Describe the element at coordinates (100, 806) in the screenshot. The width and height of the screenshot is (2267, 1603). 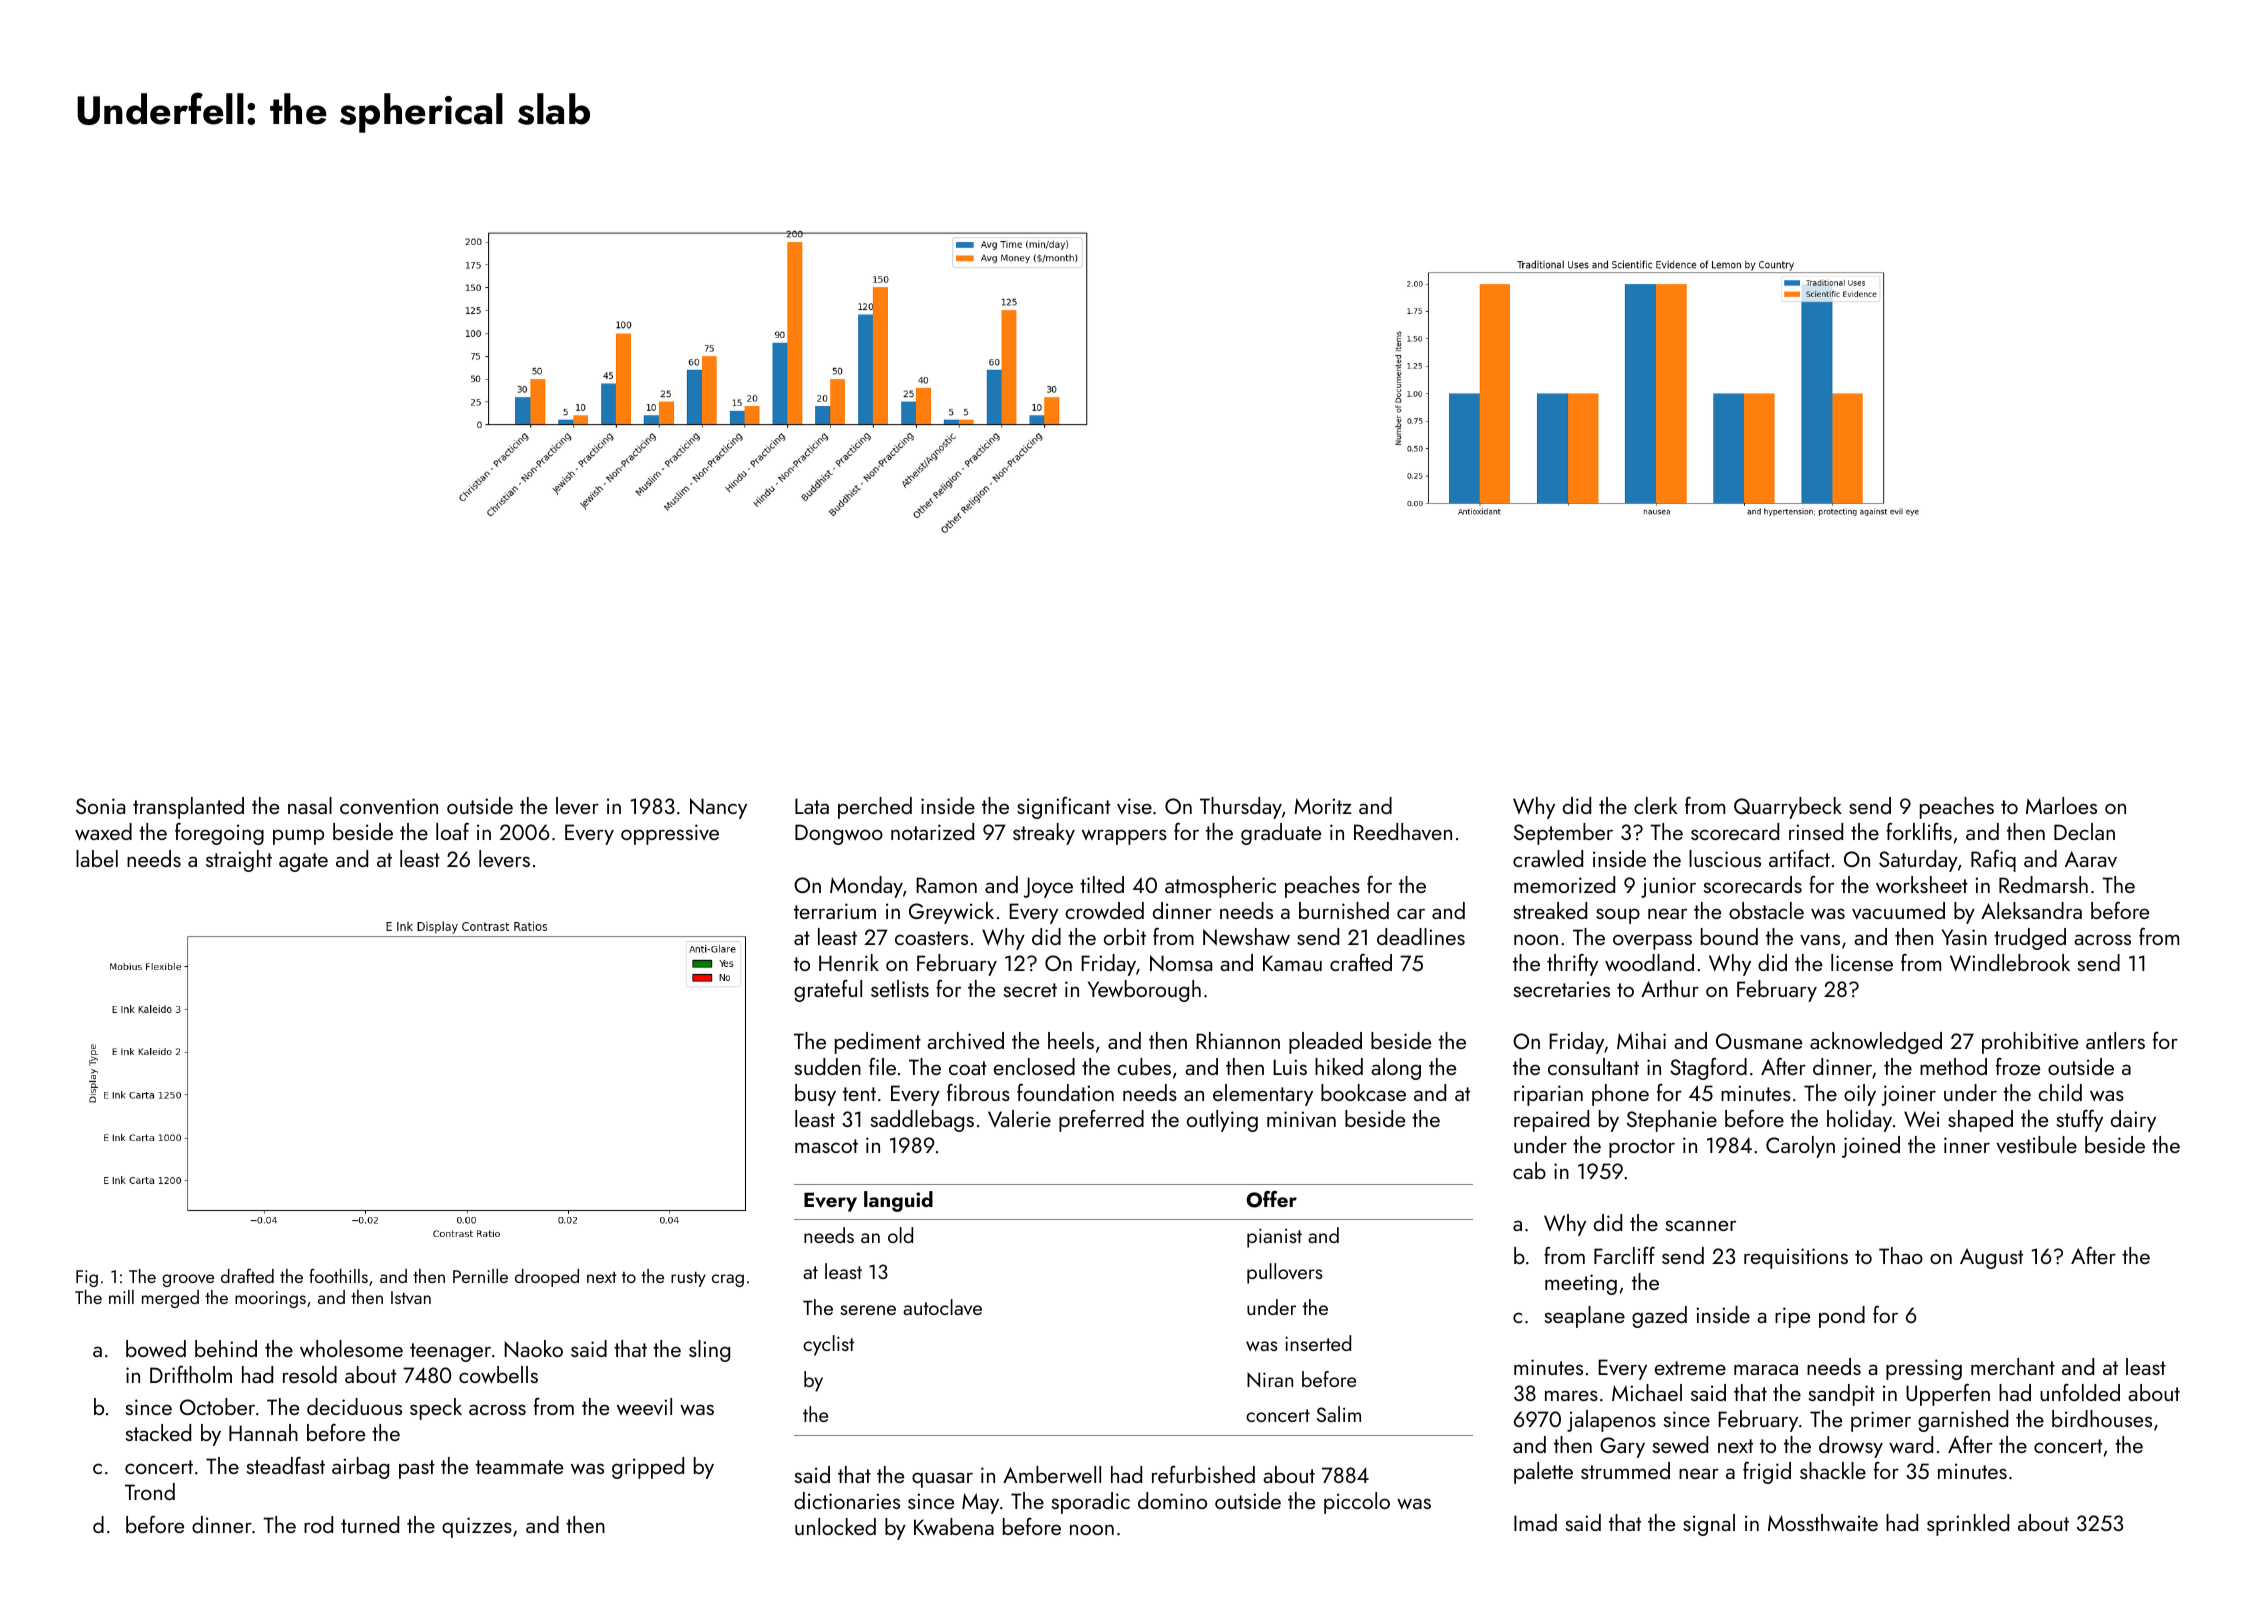
I see `Sonia` at that location.
